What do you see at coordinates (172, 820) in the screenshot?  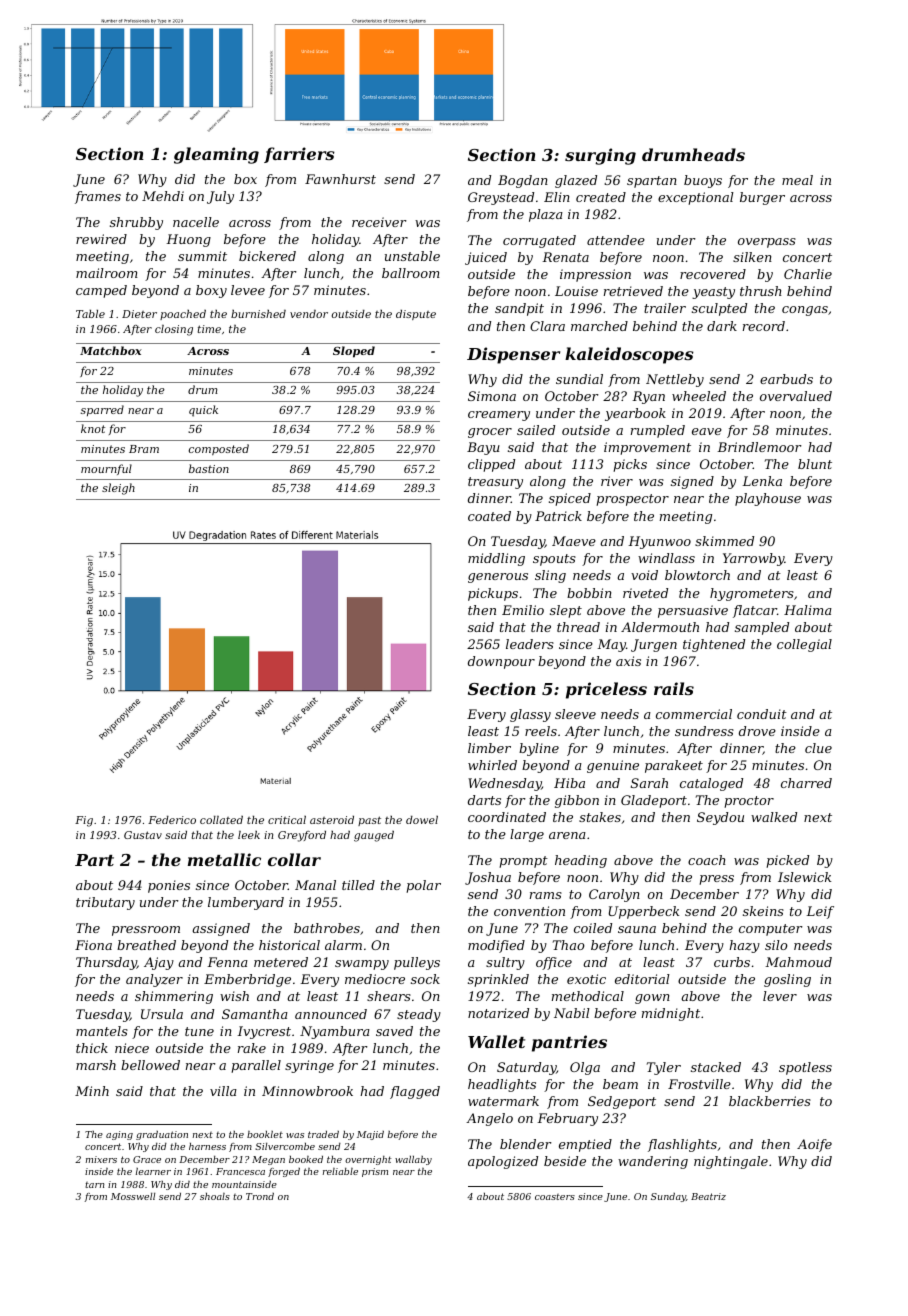 I see `Federico` at bounding box center [172, 820].
